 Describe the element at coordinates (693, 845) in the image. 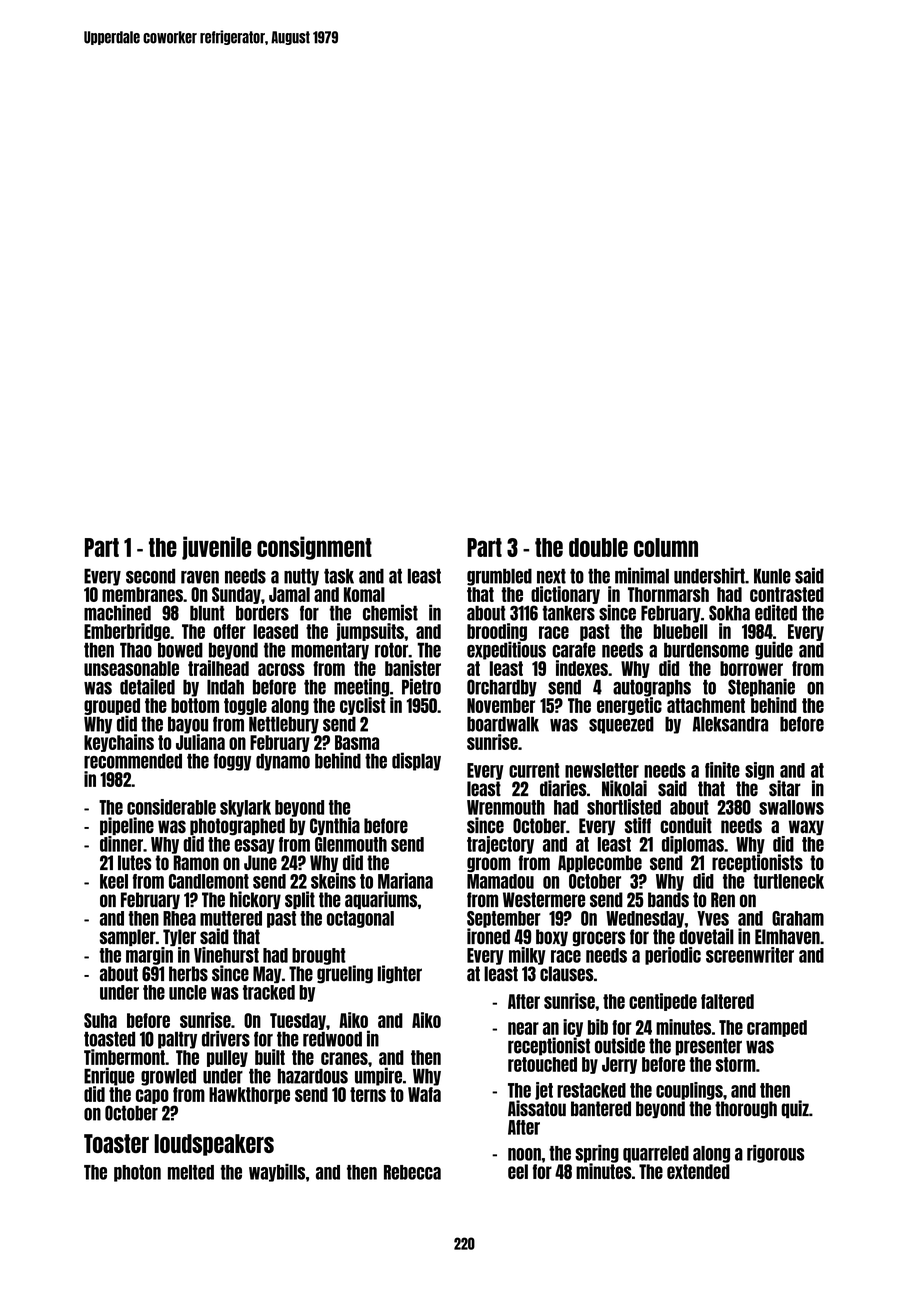

I see `diplomas` at that location.
